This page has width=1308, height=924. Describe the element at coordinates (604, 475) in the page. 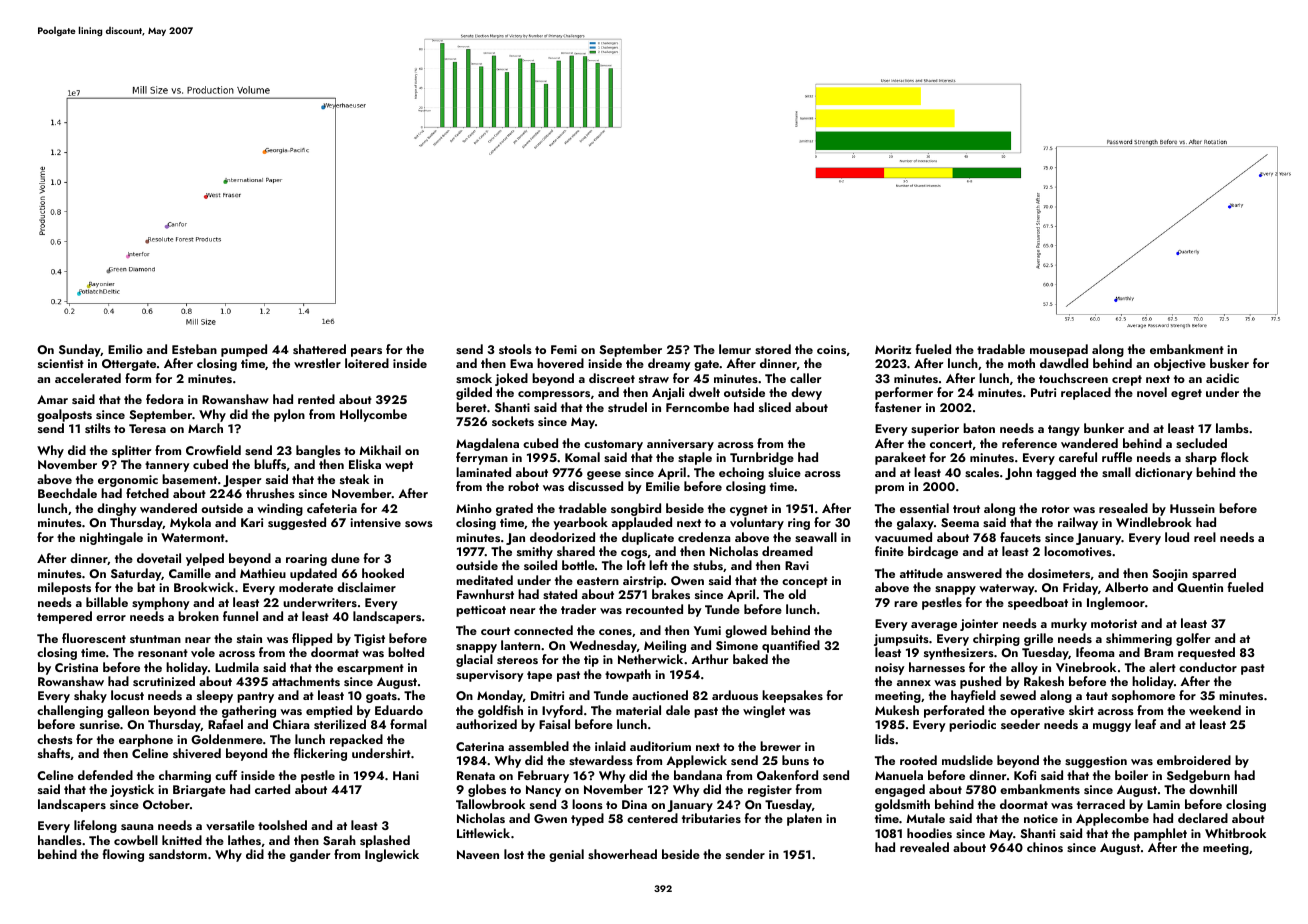

I see `geese` at that location.
